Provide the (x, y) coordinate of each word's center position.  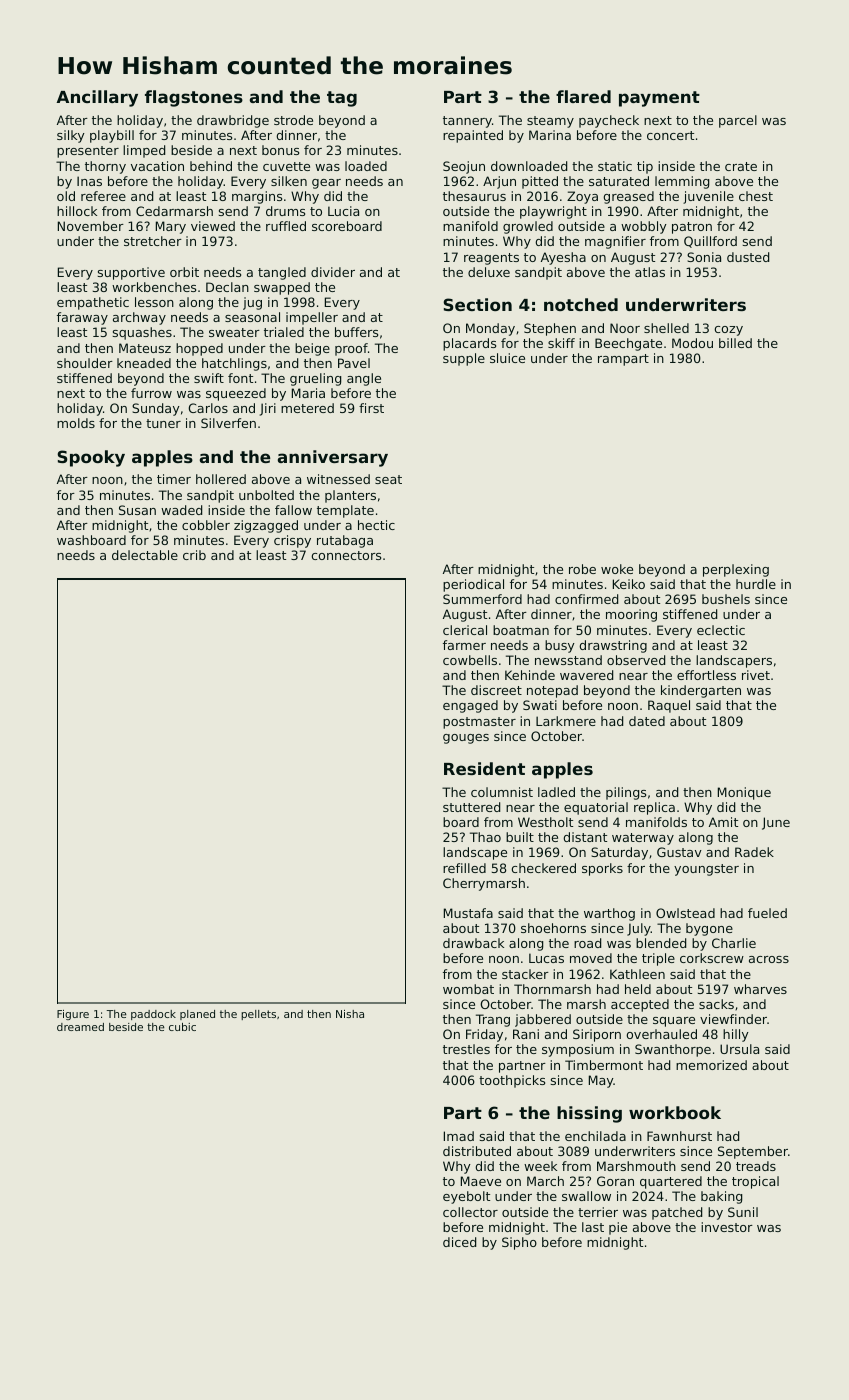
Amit (723, 822)
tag (342, 99)
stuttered (471, 807)
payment (659, 99)
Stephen (550, 329)
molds (76, 423)
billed (735, 343)
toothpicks (512, 1081)
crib (194, 555)
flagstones (194, 98)
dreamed (80, 1027)
